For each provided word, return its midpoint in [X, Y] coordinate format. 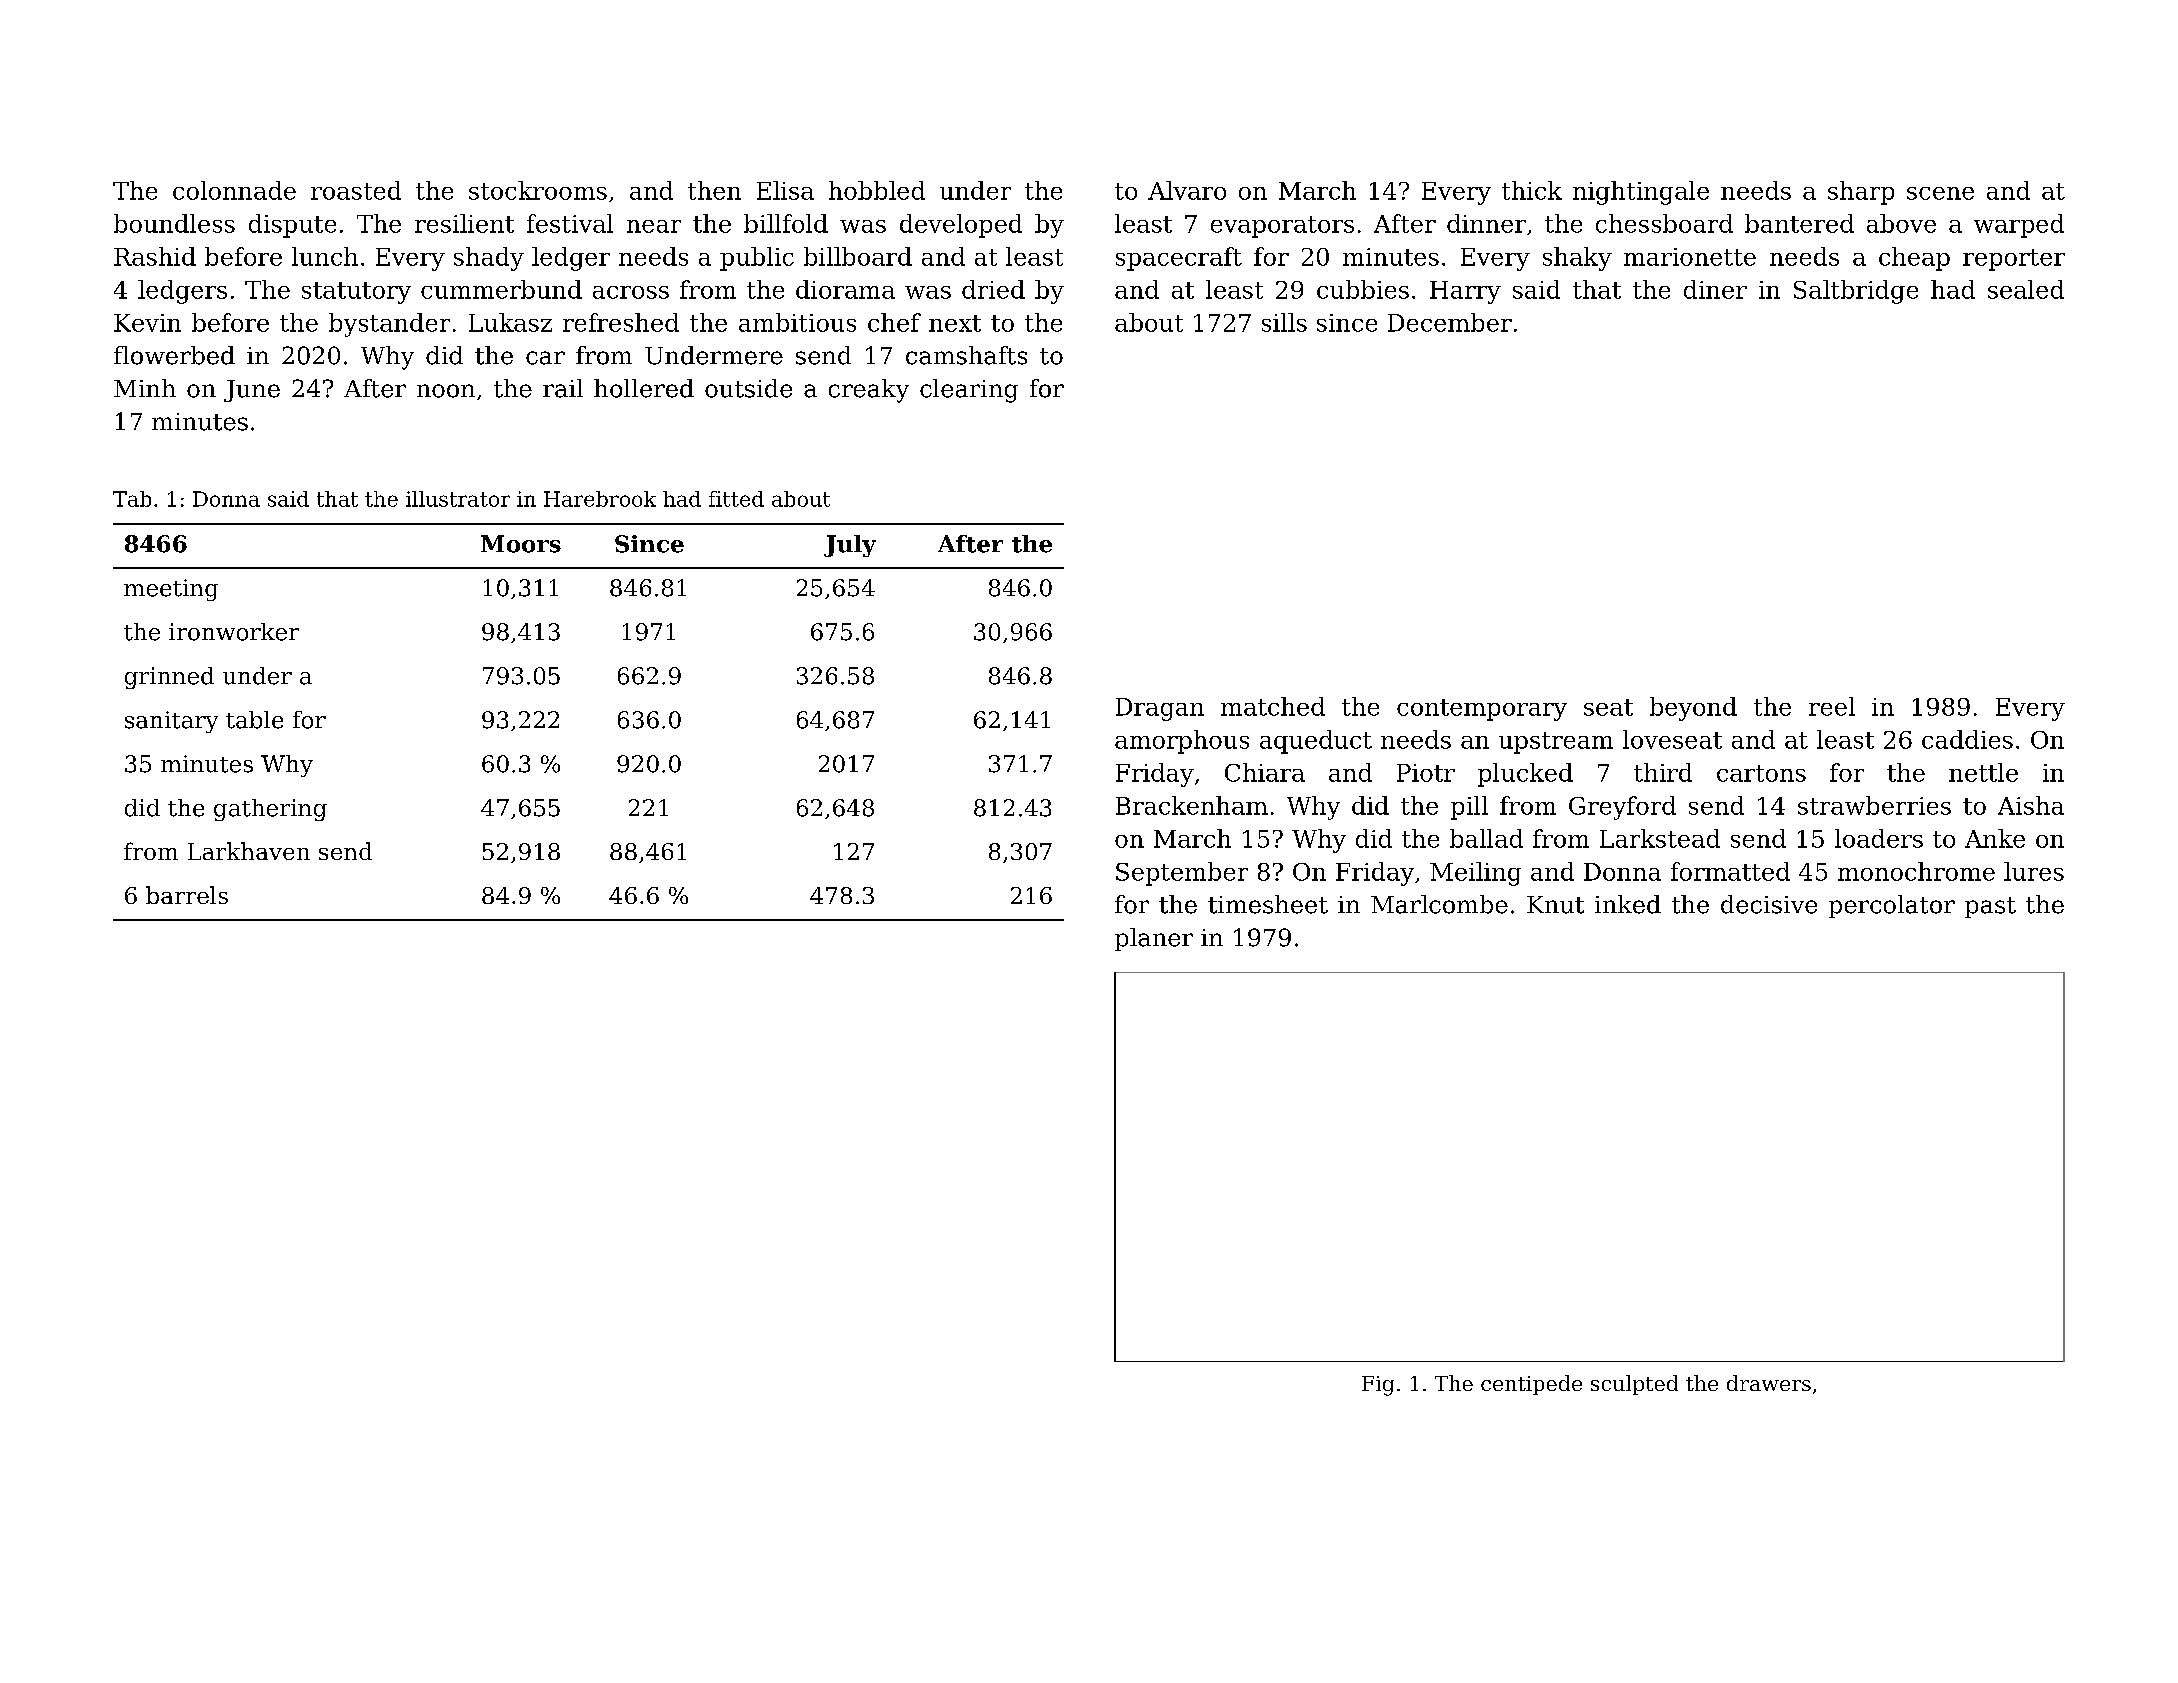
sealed [2026, 289]
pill [1469, 808]
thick [1532, 190]
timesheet [1268, 904]
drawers [1769, 1383]
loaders [1879, 838]
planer [1154, 939]
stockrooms [538, 190]
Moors [521, 544]
